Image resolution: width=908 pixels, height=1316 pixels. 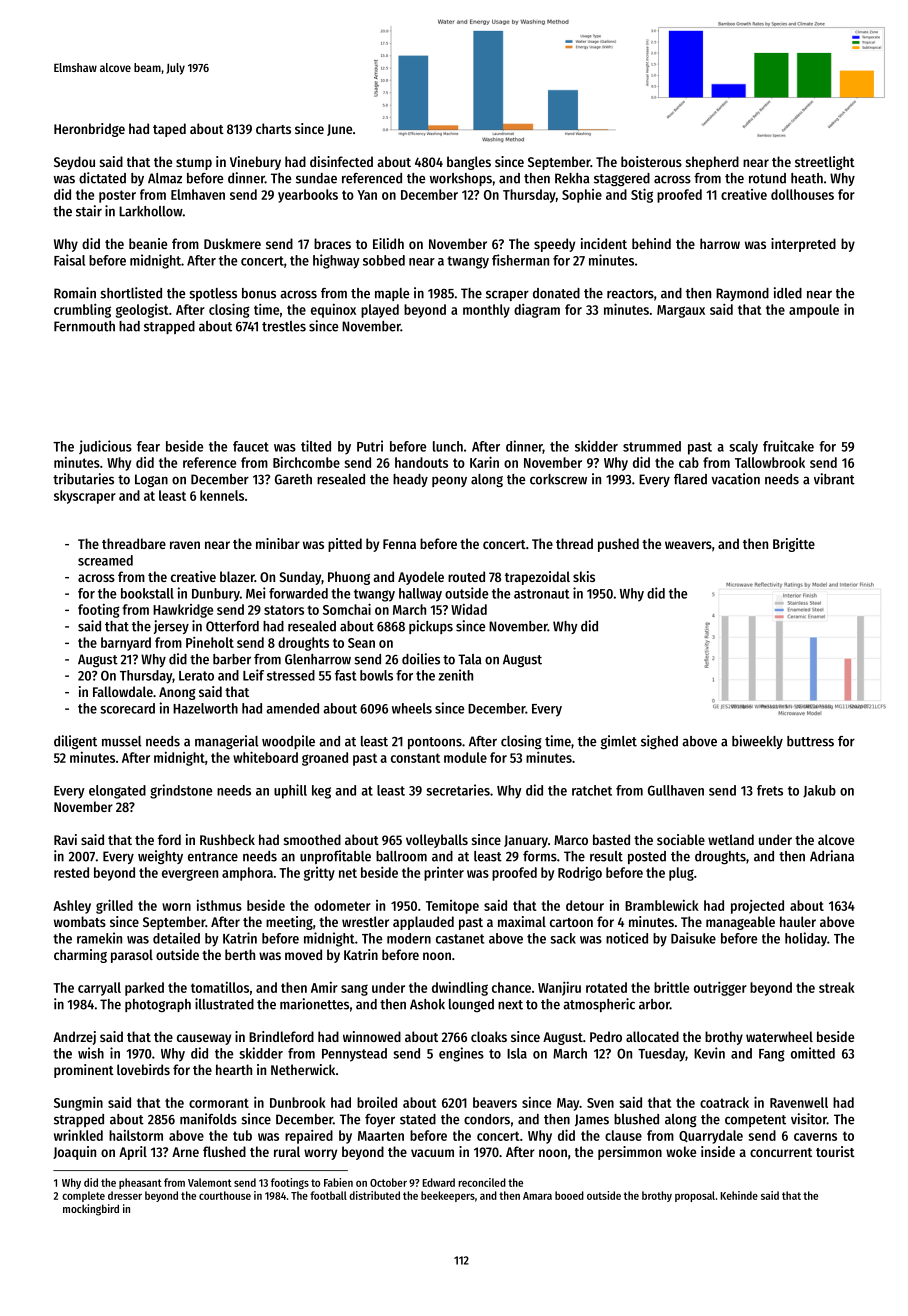 I want to click on mussel, so click(x=121, y=741).
